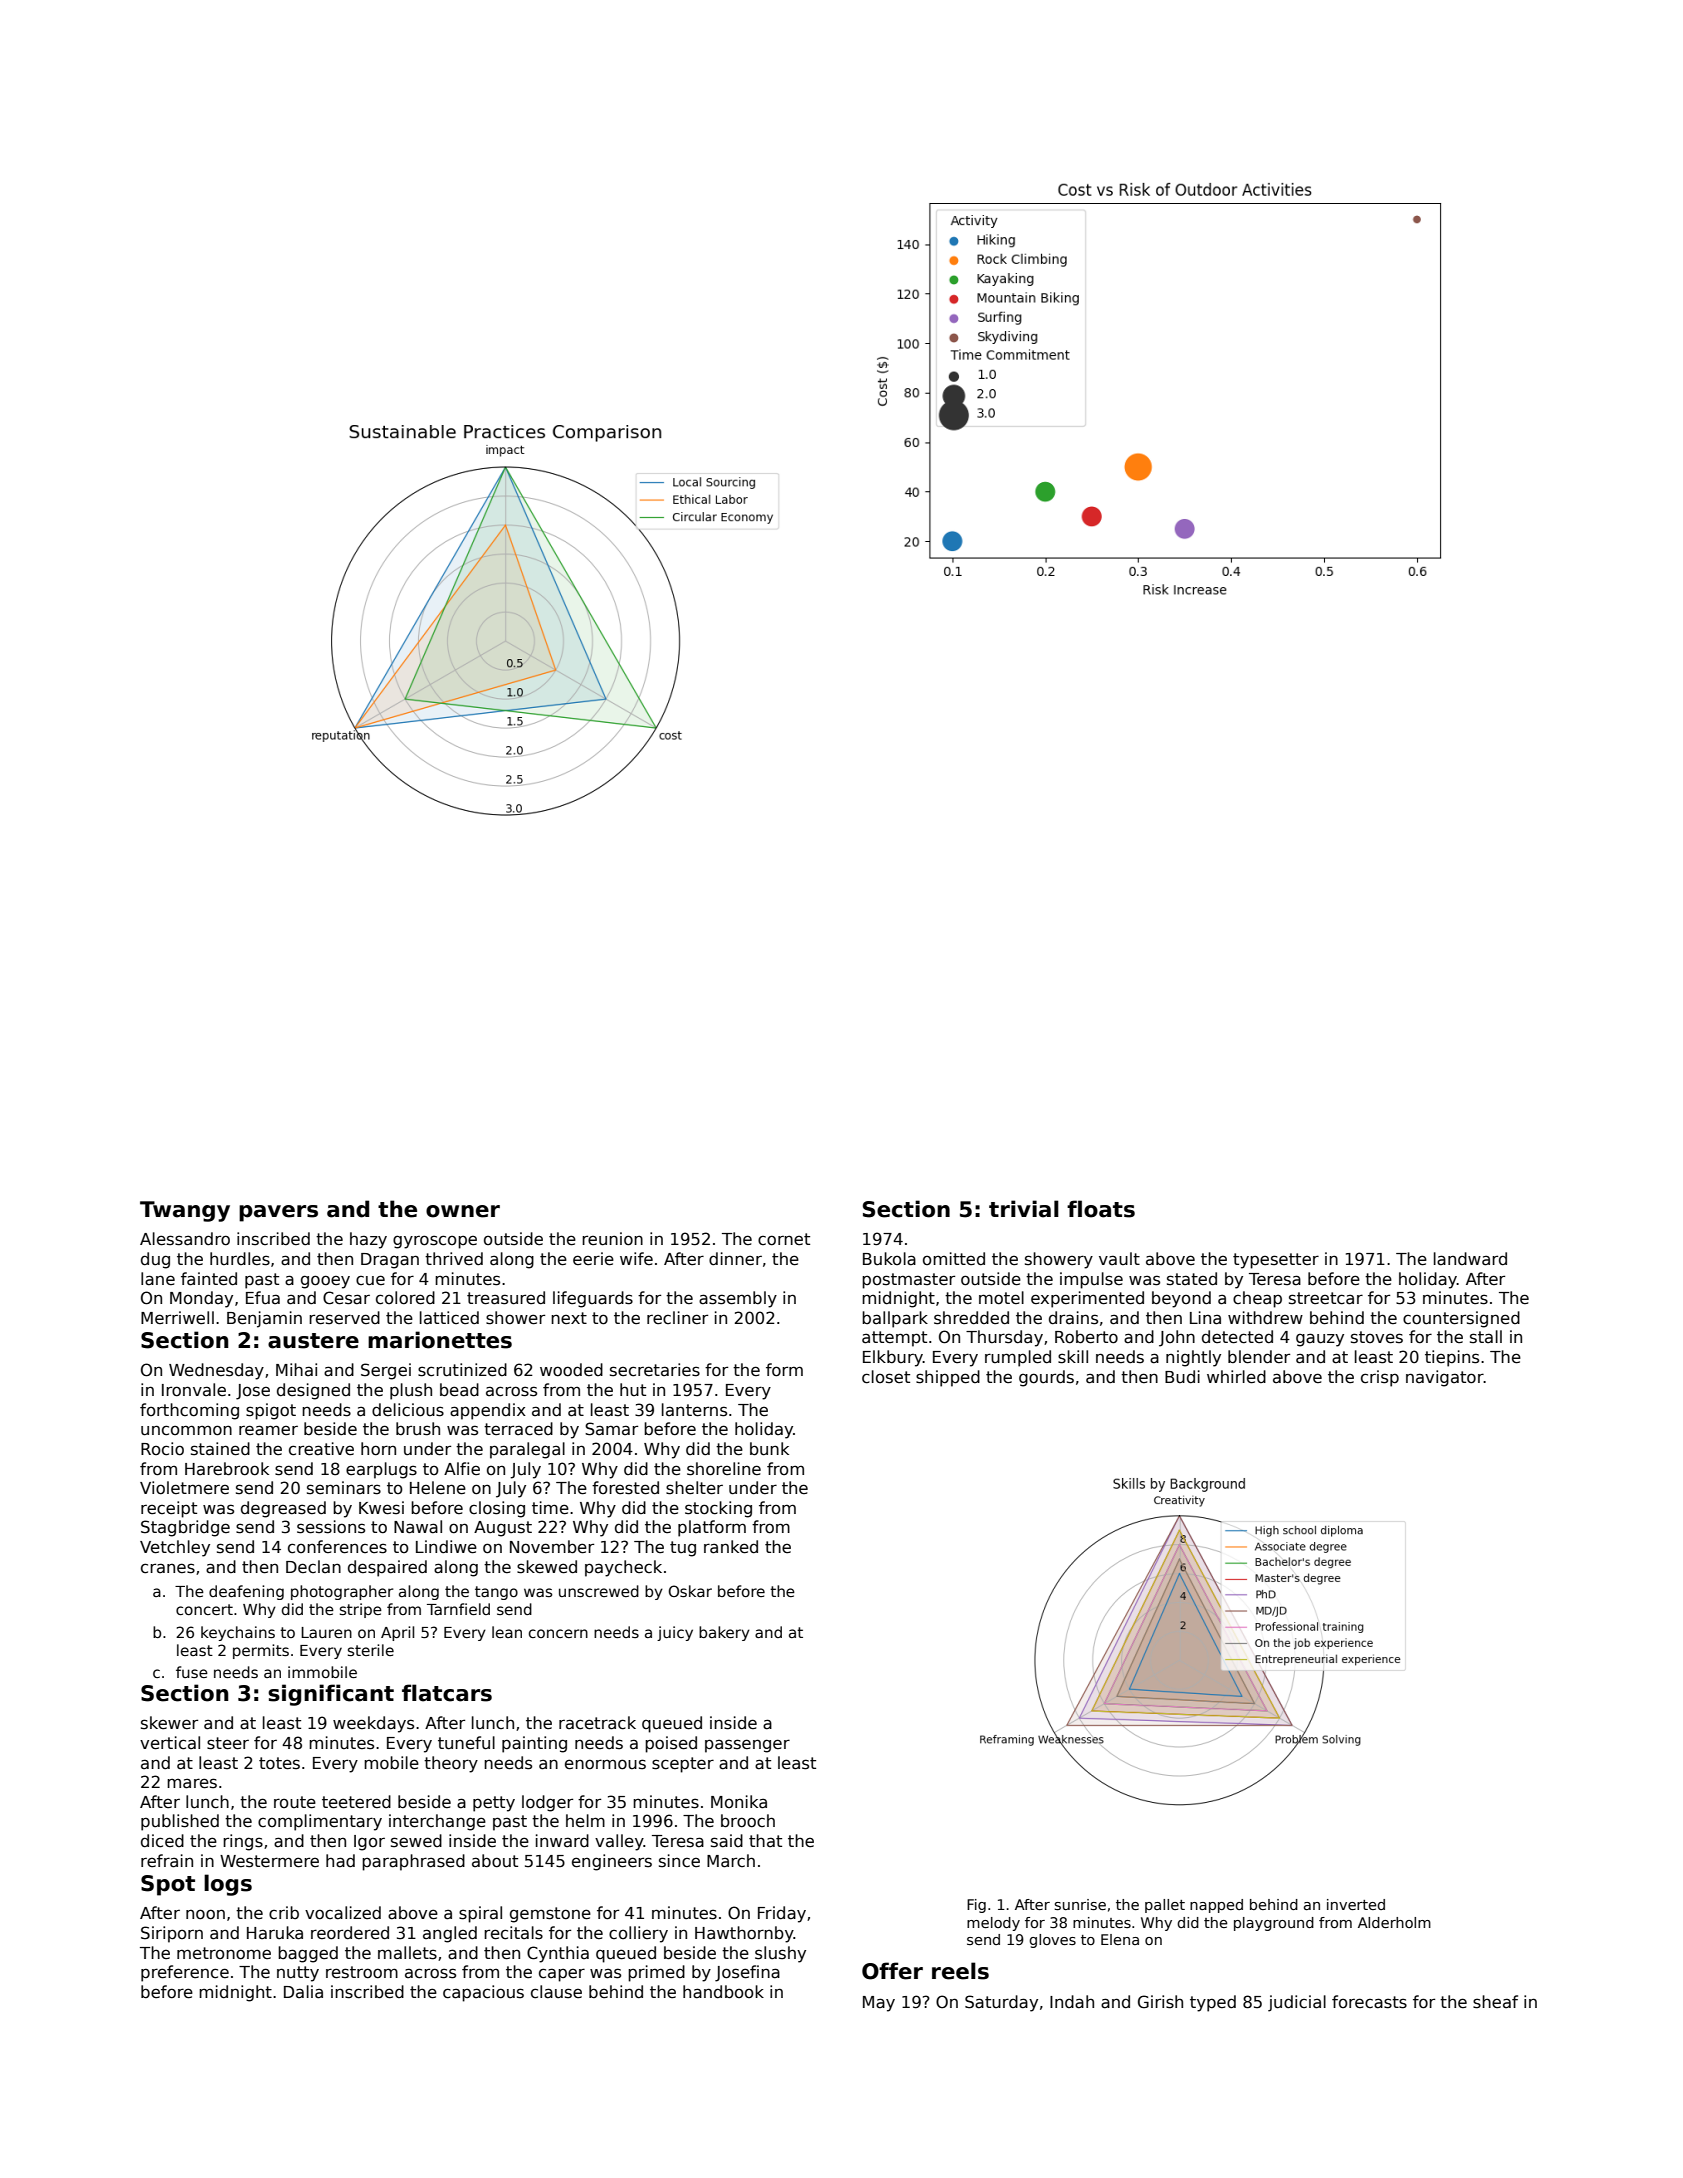 The height and width of the screenshot is (2178, 1683). Describe the element at coordinates (1297, 2003) in the screenshot. I see `judicial` at that location.
